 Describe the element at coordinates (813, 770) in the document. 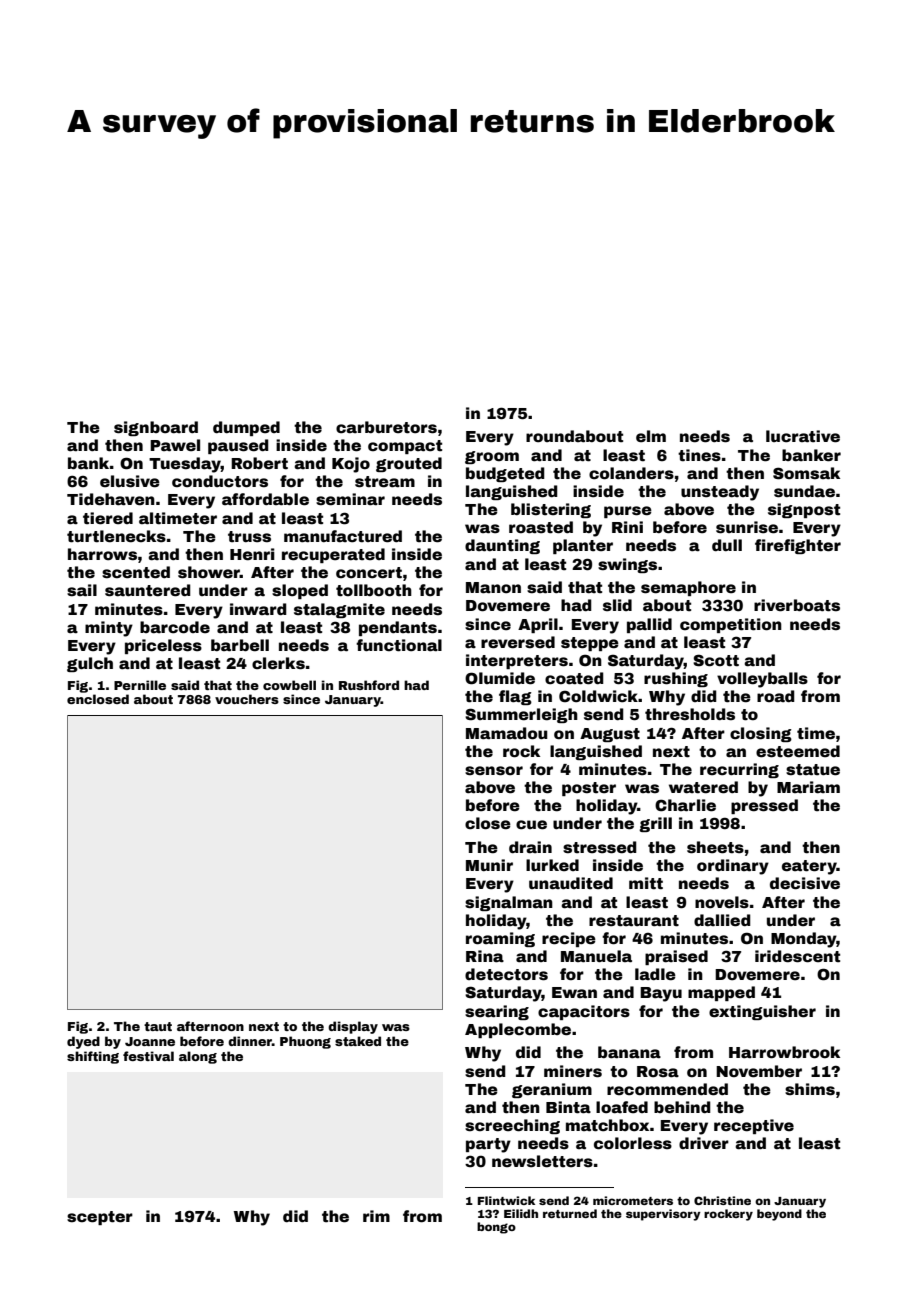

I see `statue` at that location.
